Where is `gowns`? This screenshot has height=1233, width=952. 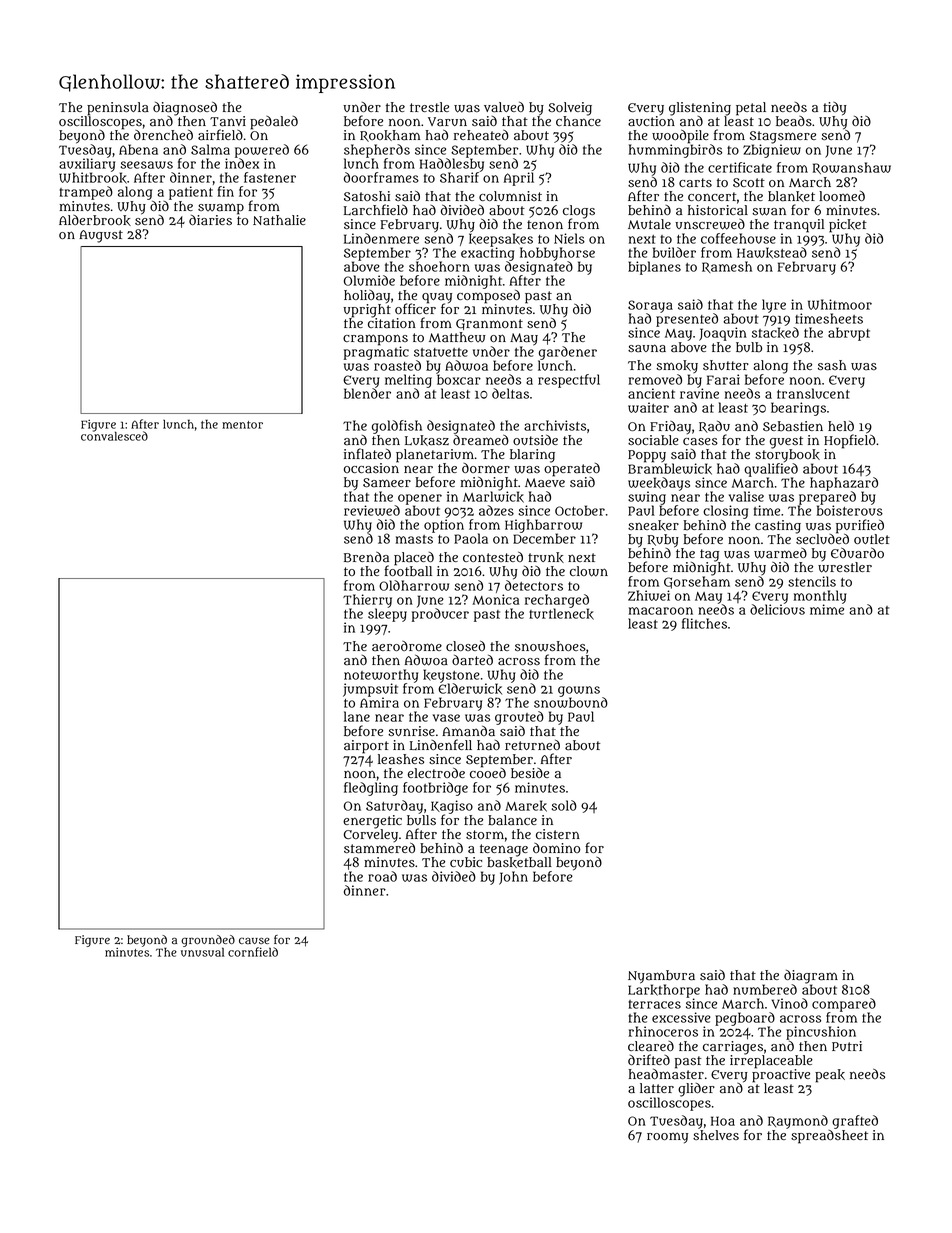 gowns is located at coordinates (579, 691).
